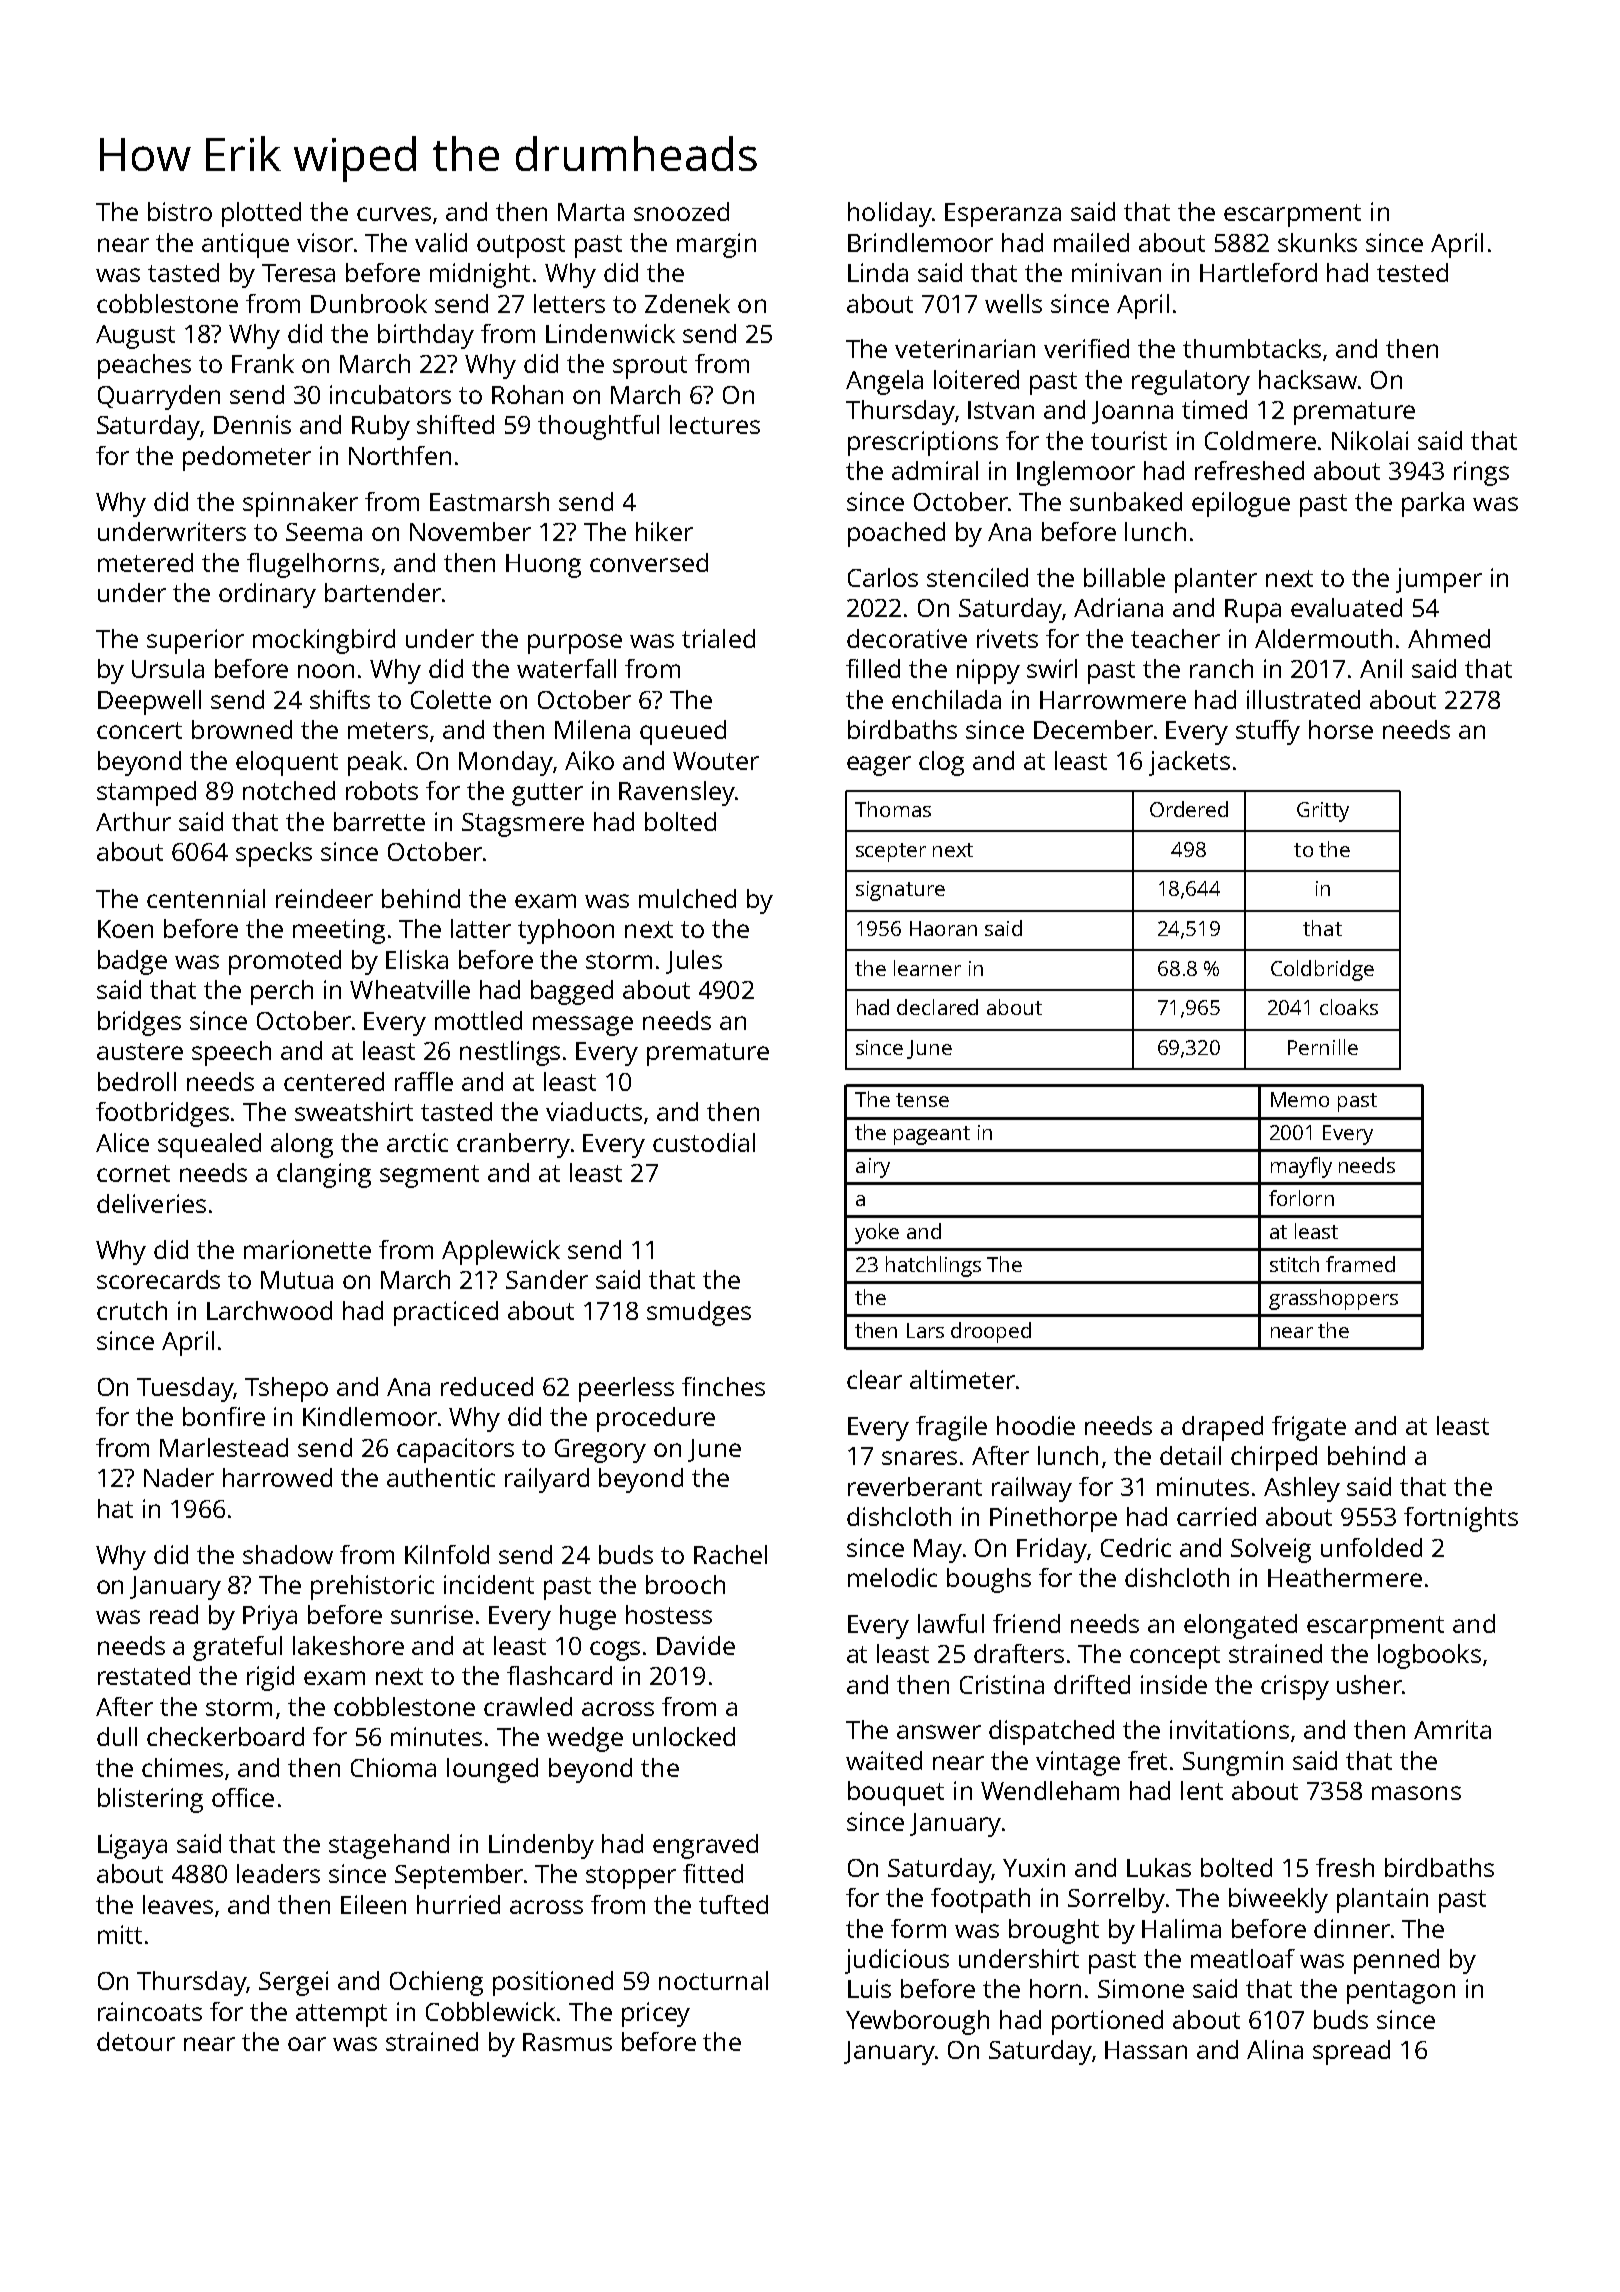  Describe the element at coordinates (567, 2042) in the image. I see `Rasmus` at that location.
